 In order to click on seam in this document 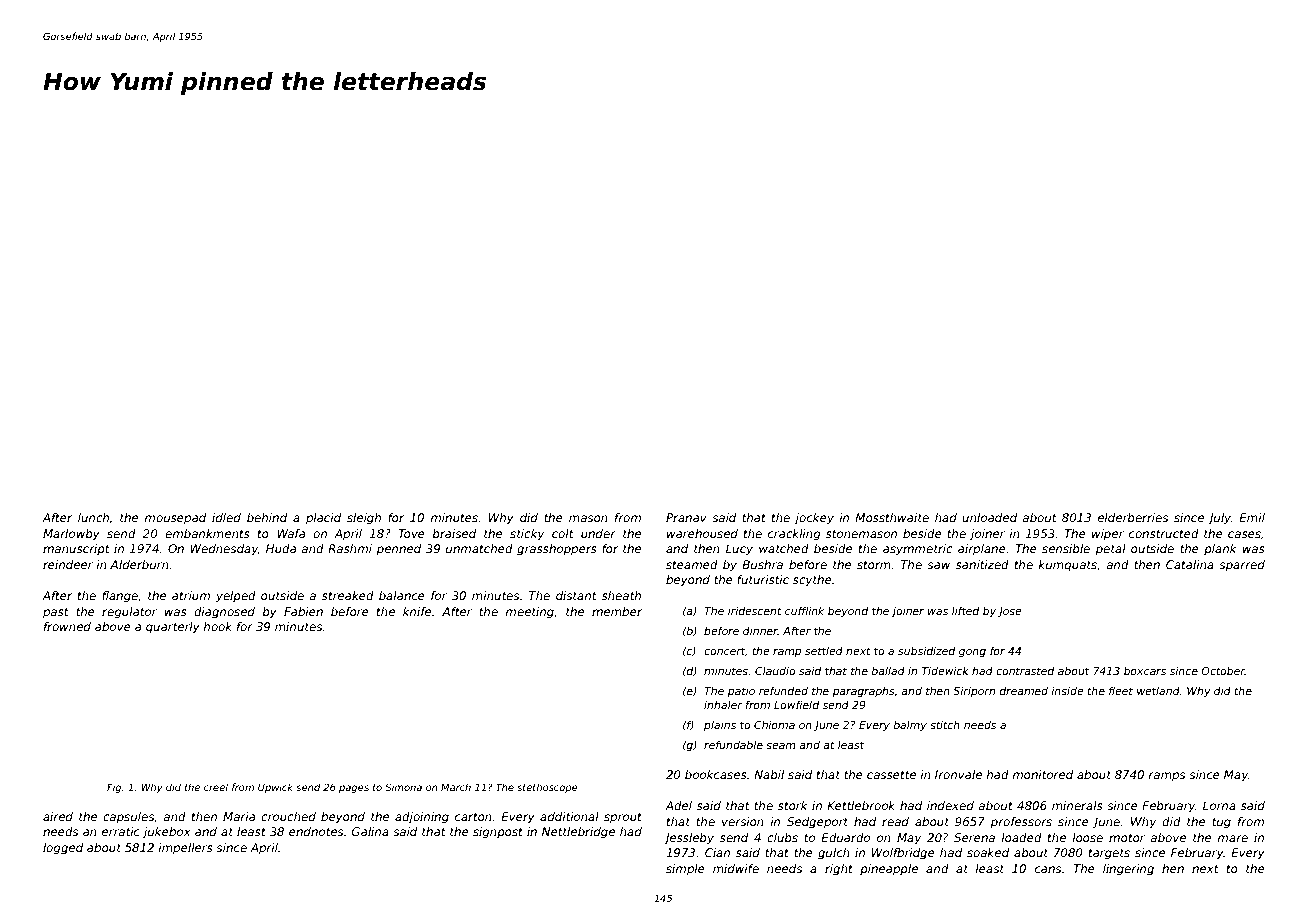, I will do `click(780, 746)`.
